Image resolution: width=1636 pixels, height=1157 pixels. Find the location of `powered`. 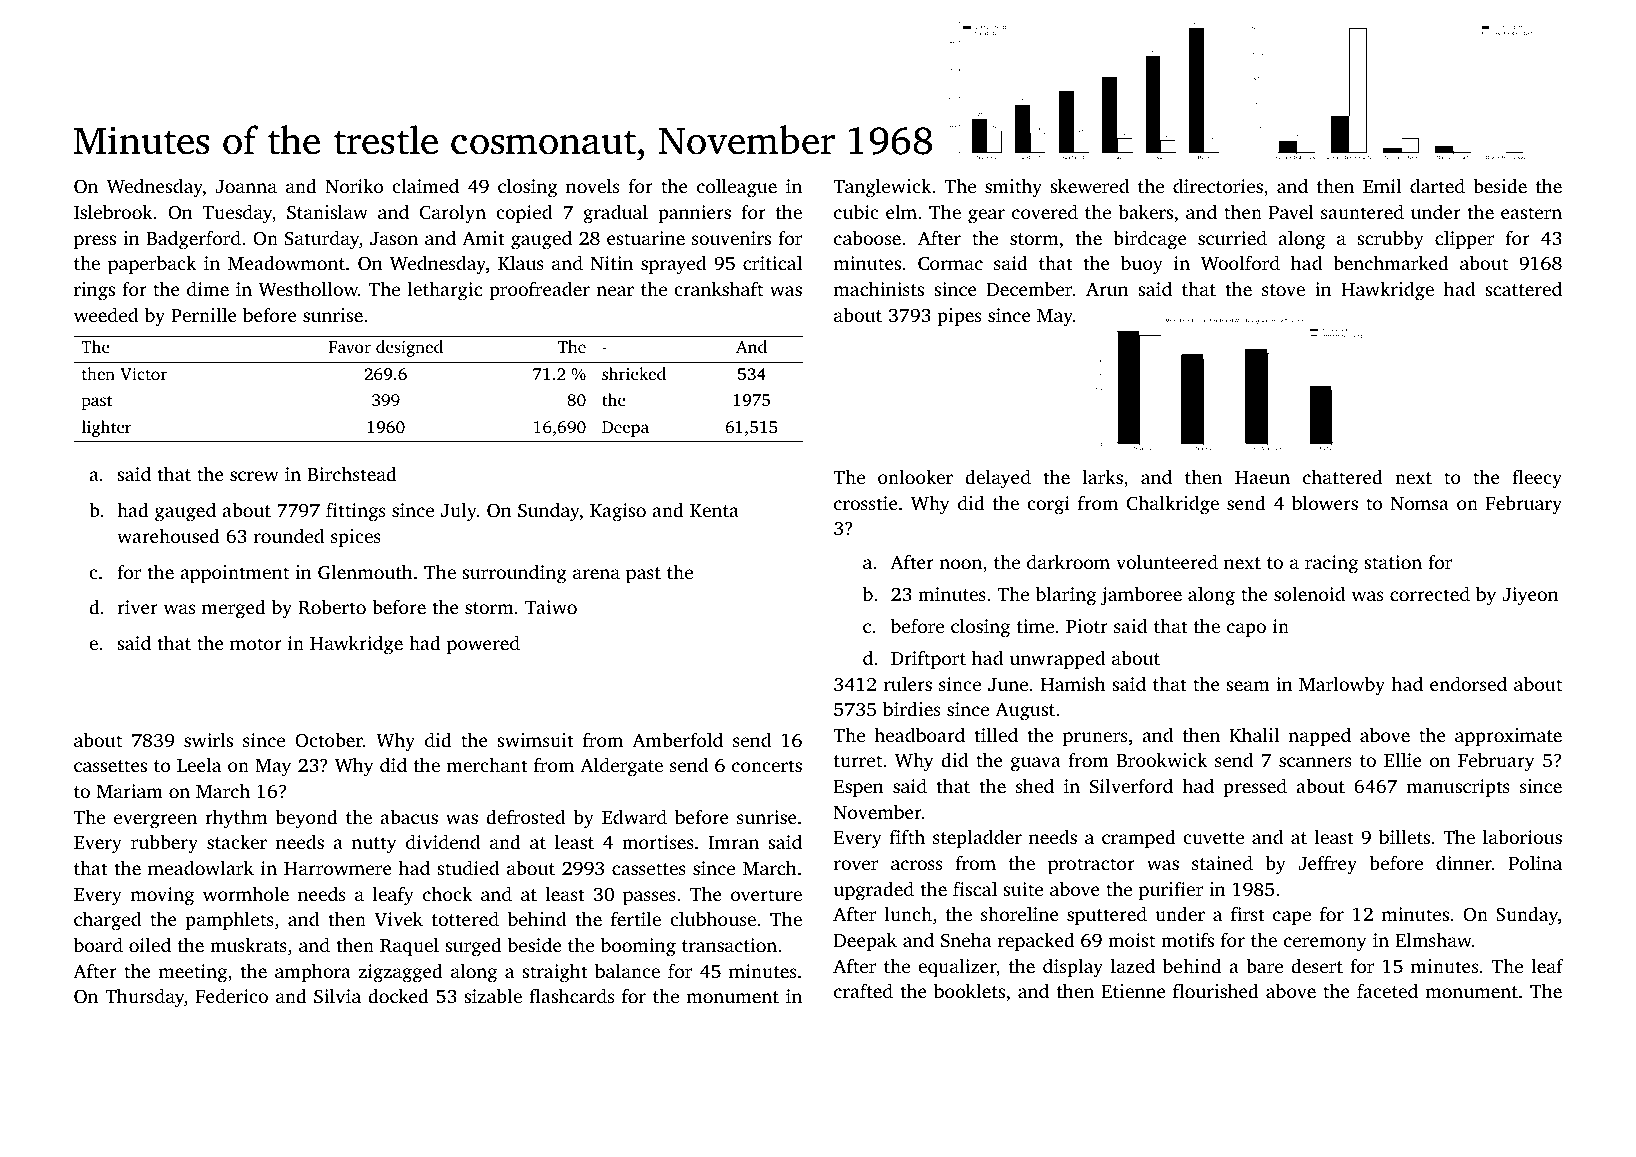

powered is located at coordinates (483, 644).
